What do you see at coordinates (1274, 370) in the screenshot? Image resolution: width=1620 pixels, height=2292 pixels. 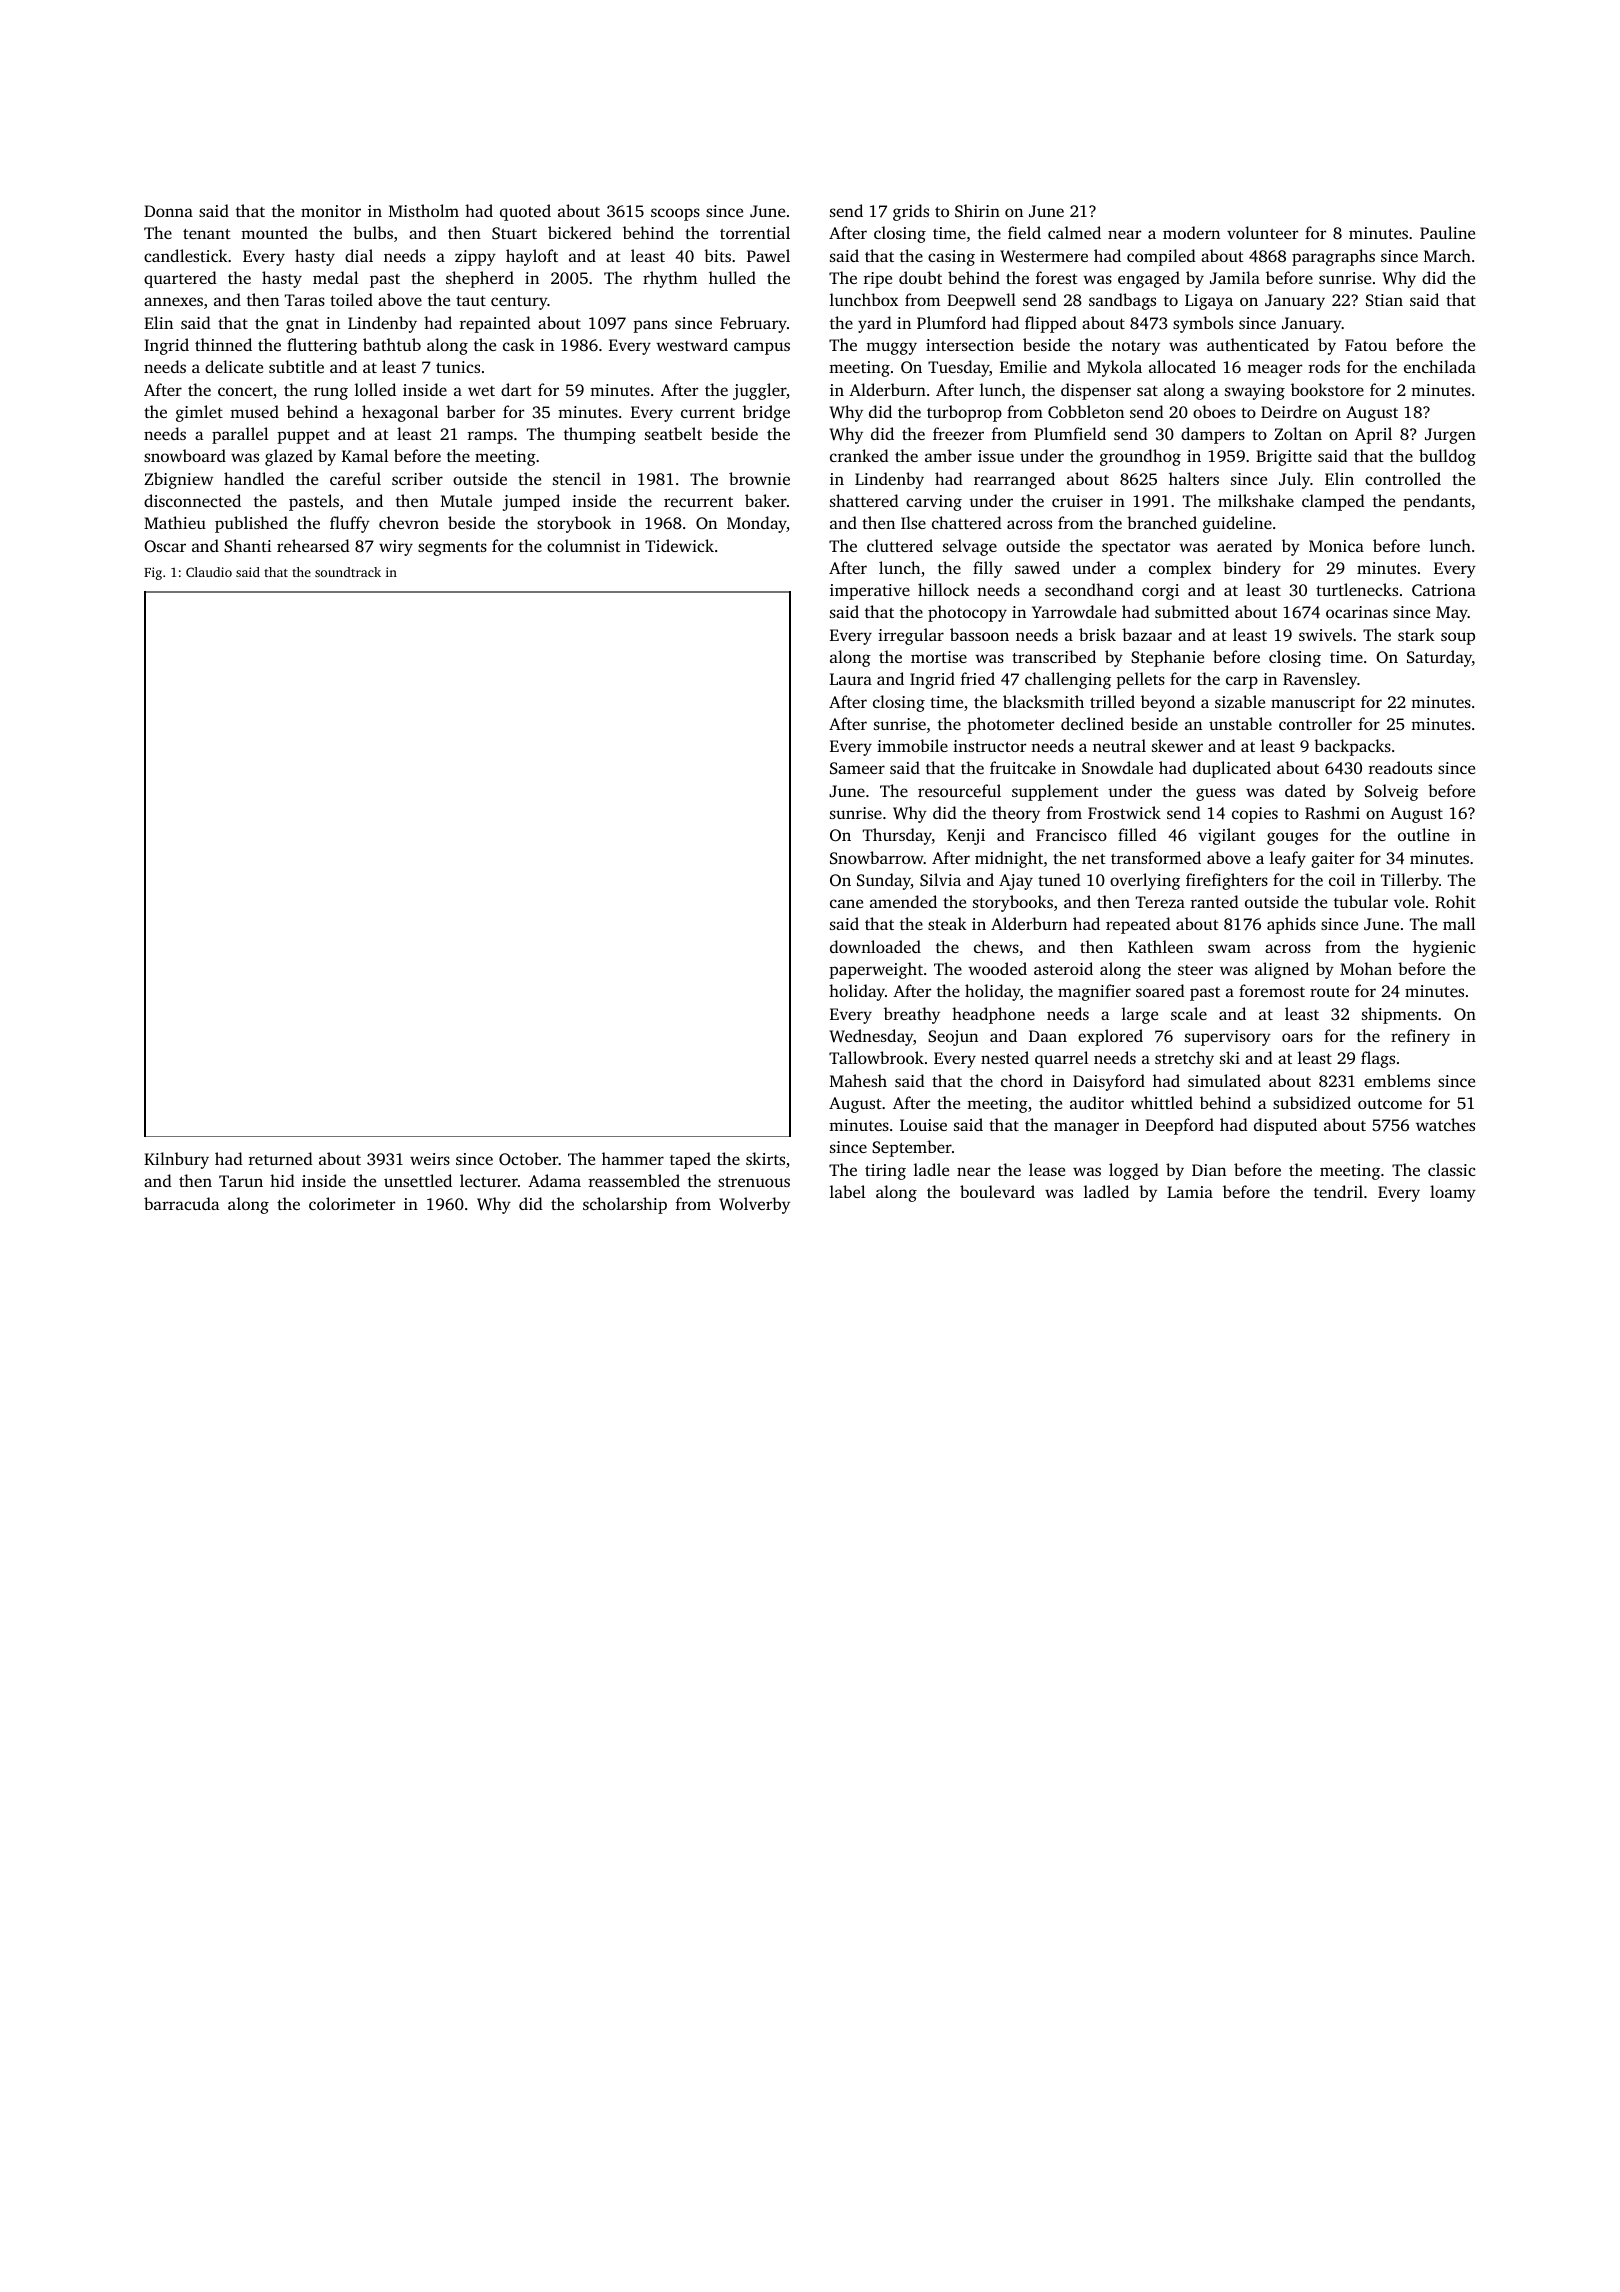 I see `meager` at bounding box center [1274, 370].
